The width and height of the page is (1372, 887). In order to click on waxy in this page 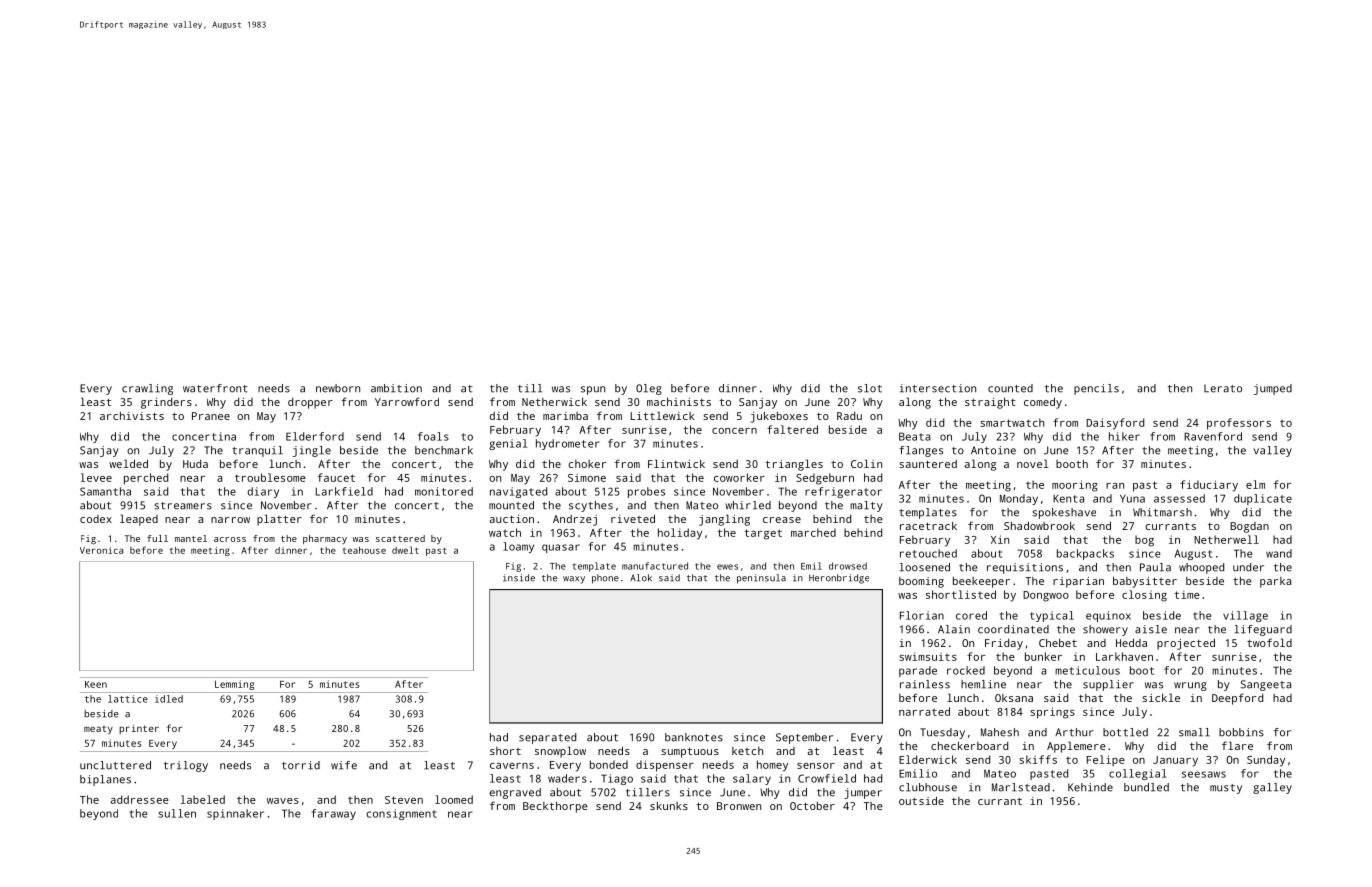, I will do `click(574, 580)`.
